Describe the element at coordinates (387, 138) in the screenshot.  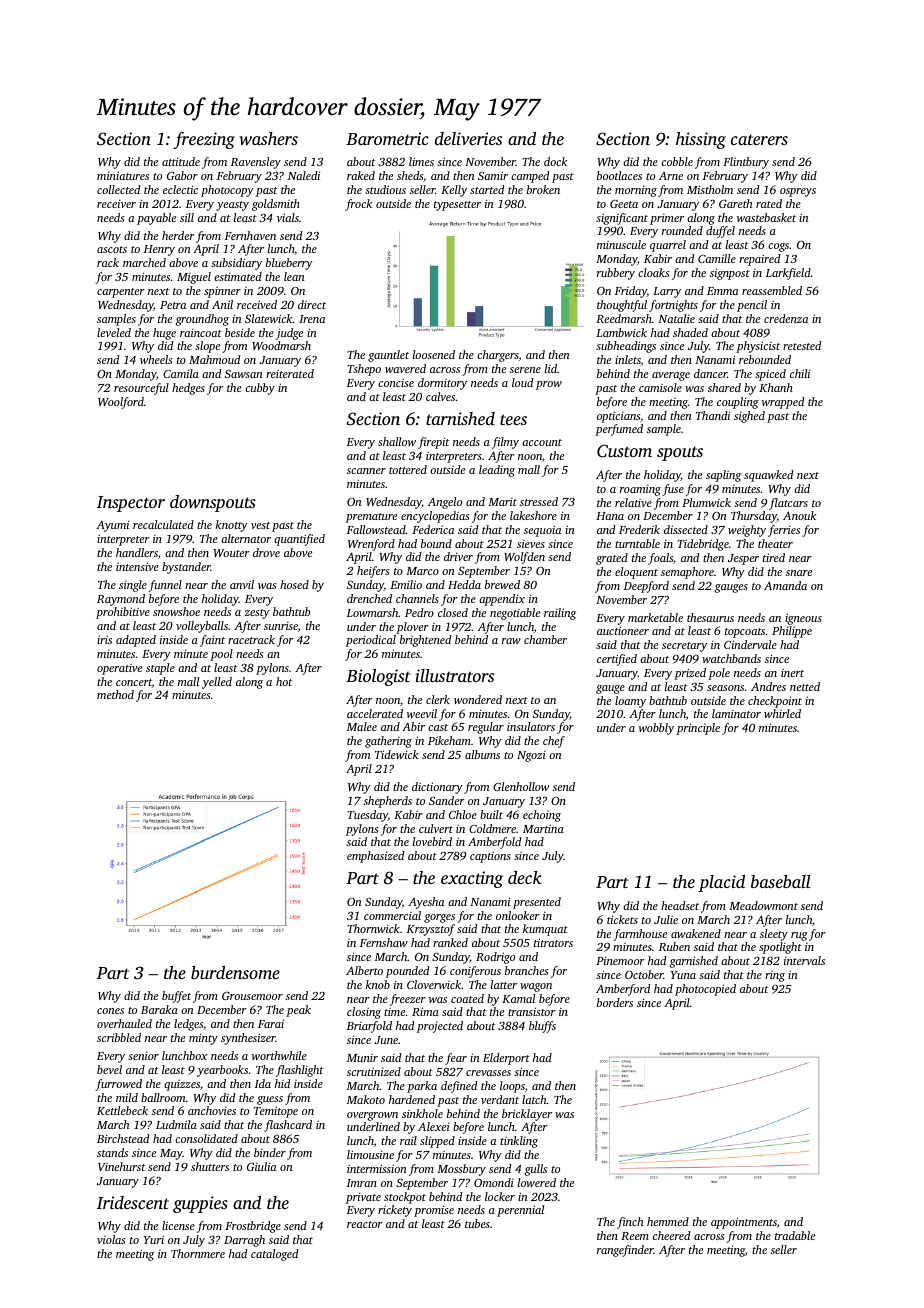
I see `Barometric` at that location.
